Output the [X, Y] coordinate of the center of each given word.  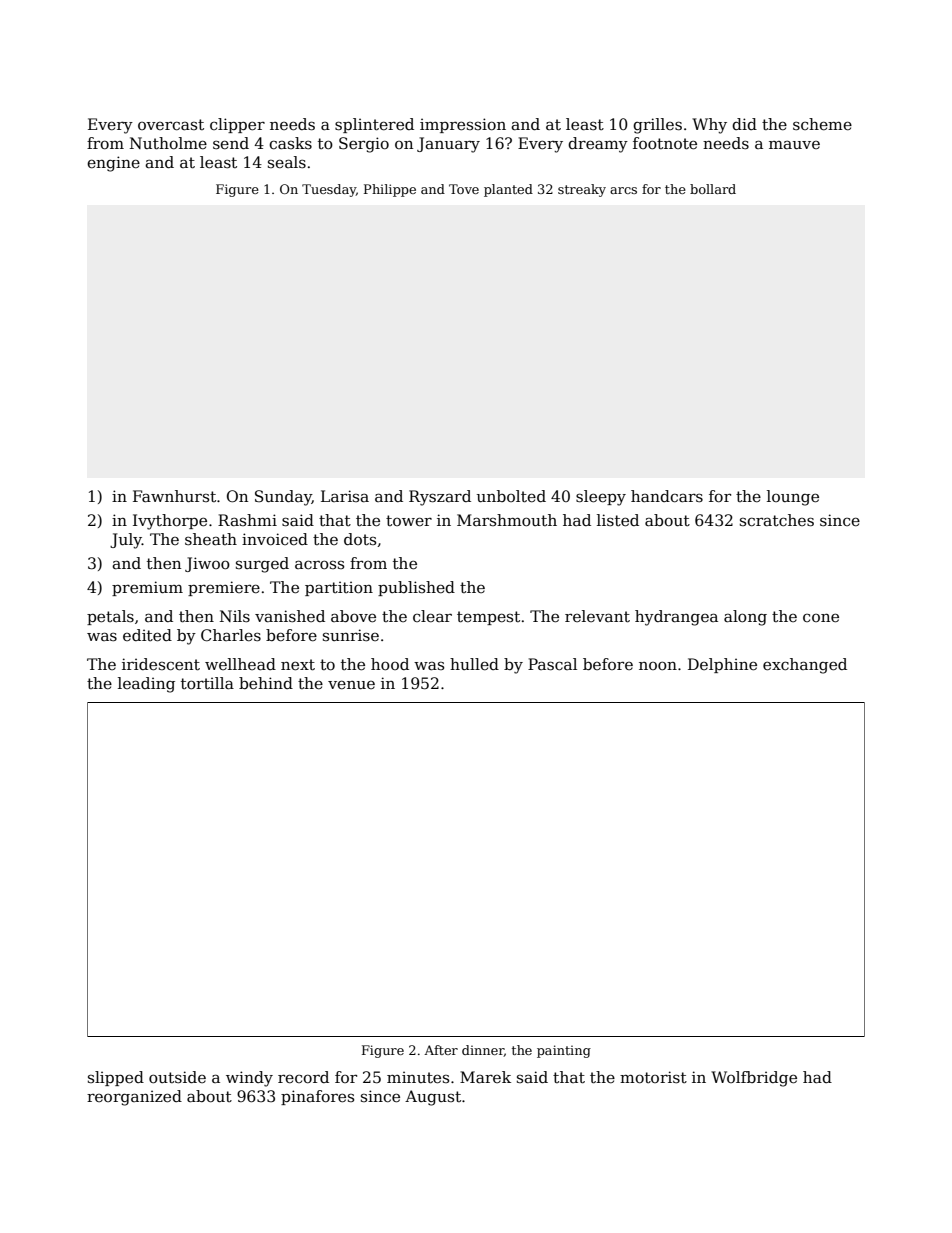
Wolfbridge [754, 1079]
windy [249, 1079]
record [303, 1077]
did [744, 124]
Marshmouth [507, 520]
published [416, 588]
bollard [713, 189]
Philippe [390, 190]
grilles [657, 126]
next [298, 665]
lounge [793, 498]
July [126, 541]
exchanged [805, 666]
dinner [483, 1051]
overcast [171, 125]
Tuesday [329, 190]
